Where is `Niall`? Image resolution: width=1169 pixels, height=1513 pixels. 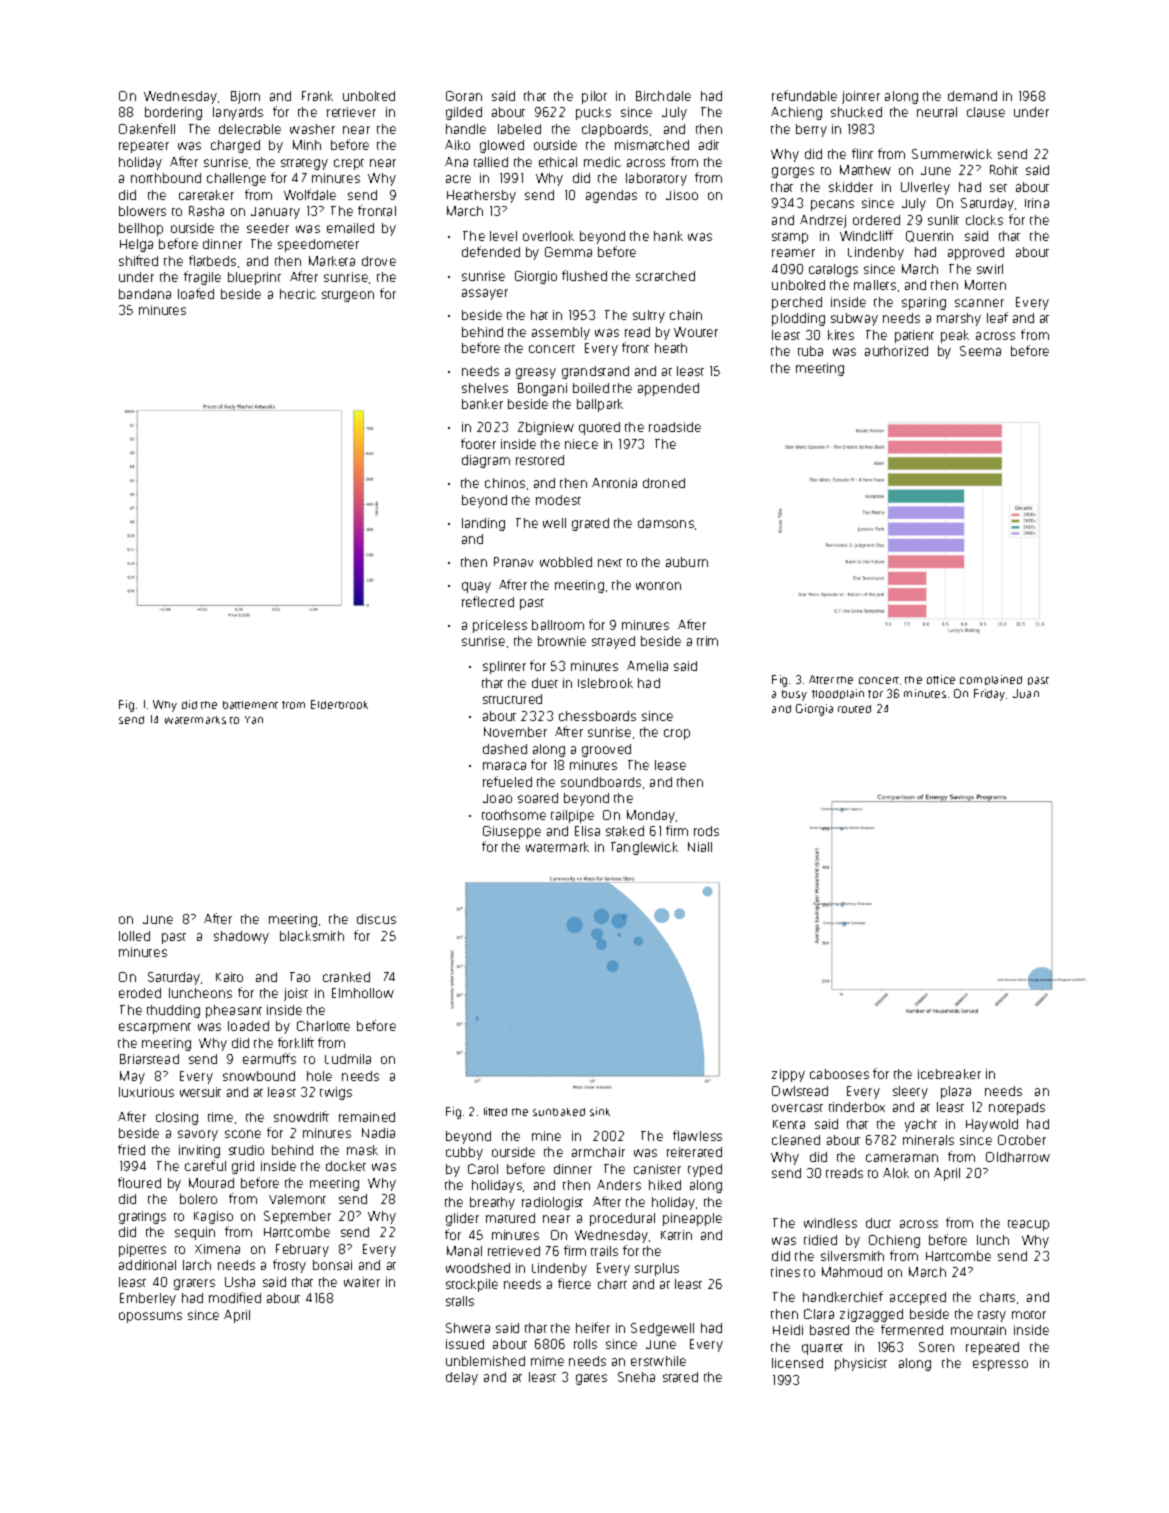
Niall is located at coordinates (700, 847).
